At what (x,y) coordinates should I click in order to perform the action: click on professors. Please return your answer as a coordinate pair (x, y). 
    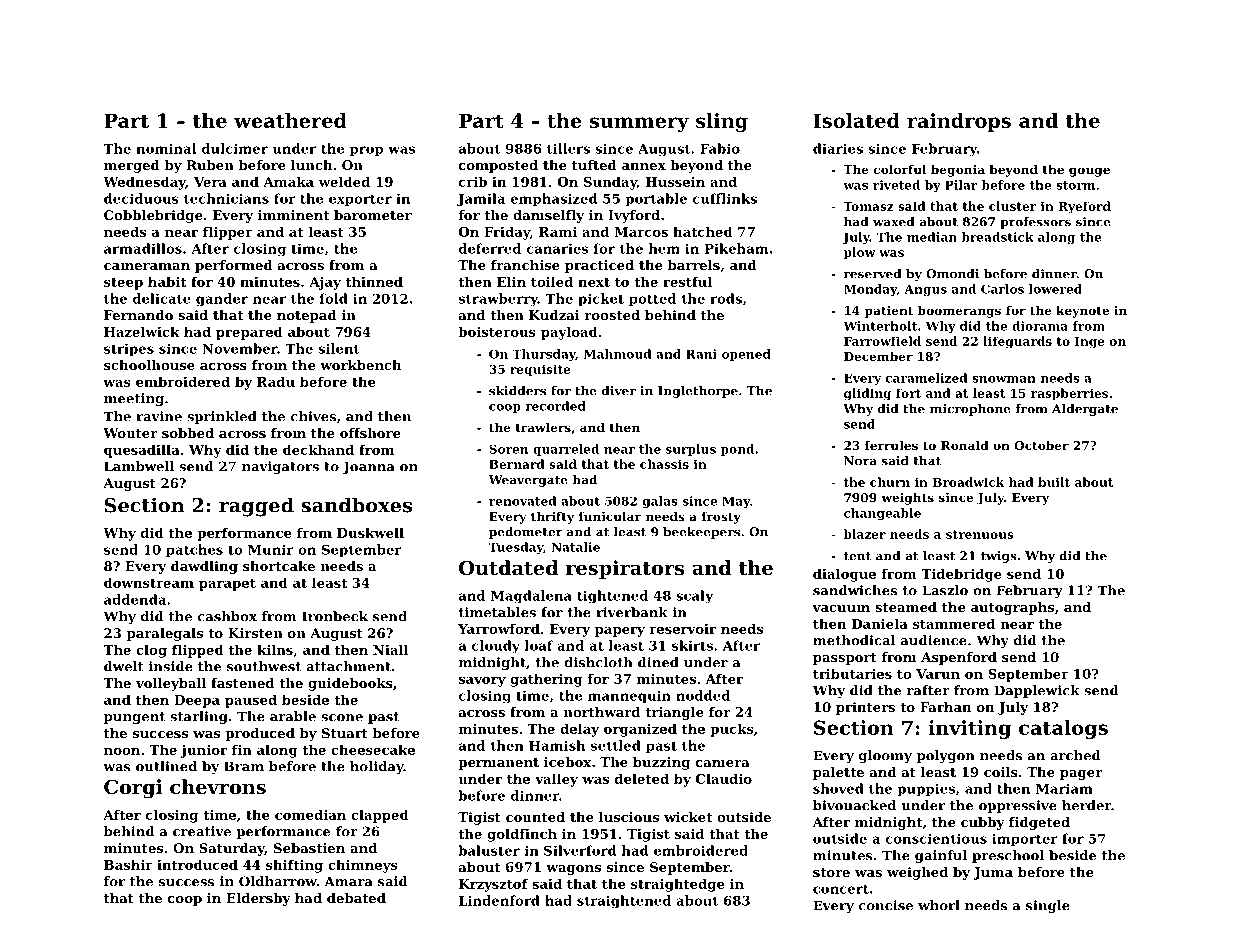
    Looking at the image, I should click on (1035, 223).
